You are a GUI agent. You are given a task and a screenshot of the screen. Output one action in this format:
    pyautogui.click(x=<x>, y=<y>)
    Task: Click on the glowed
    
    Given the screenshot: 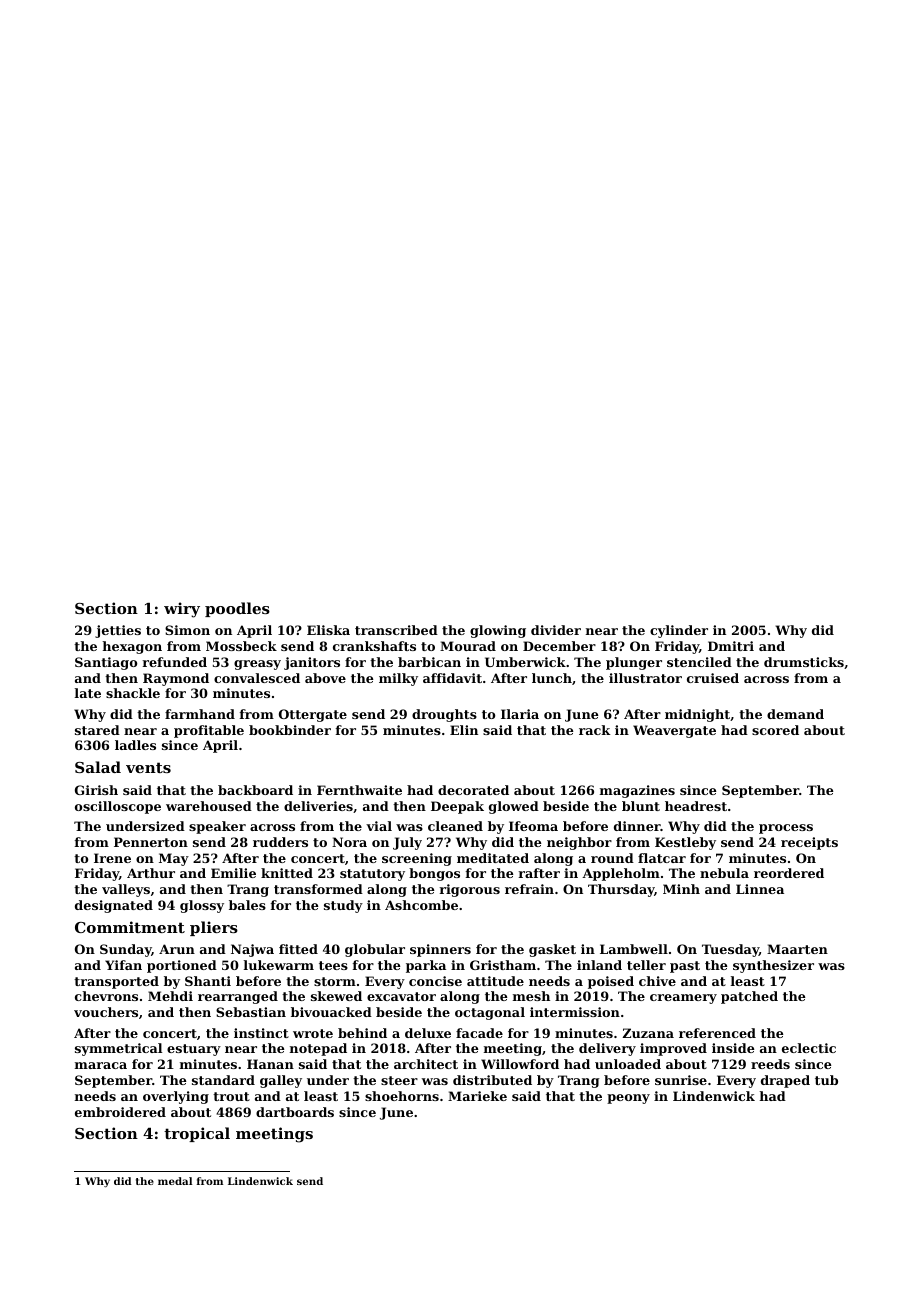 What is the action you would take?
    pyautogui.click(x=514, y=807)
